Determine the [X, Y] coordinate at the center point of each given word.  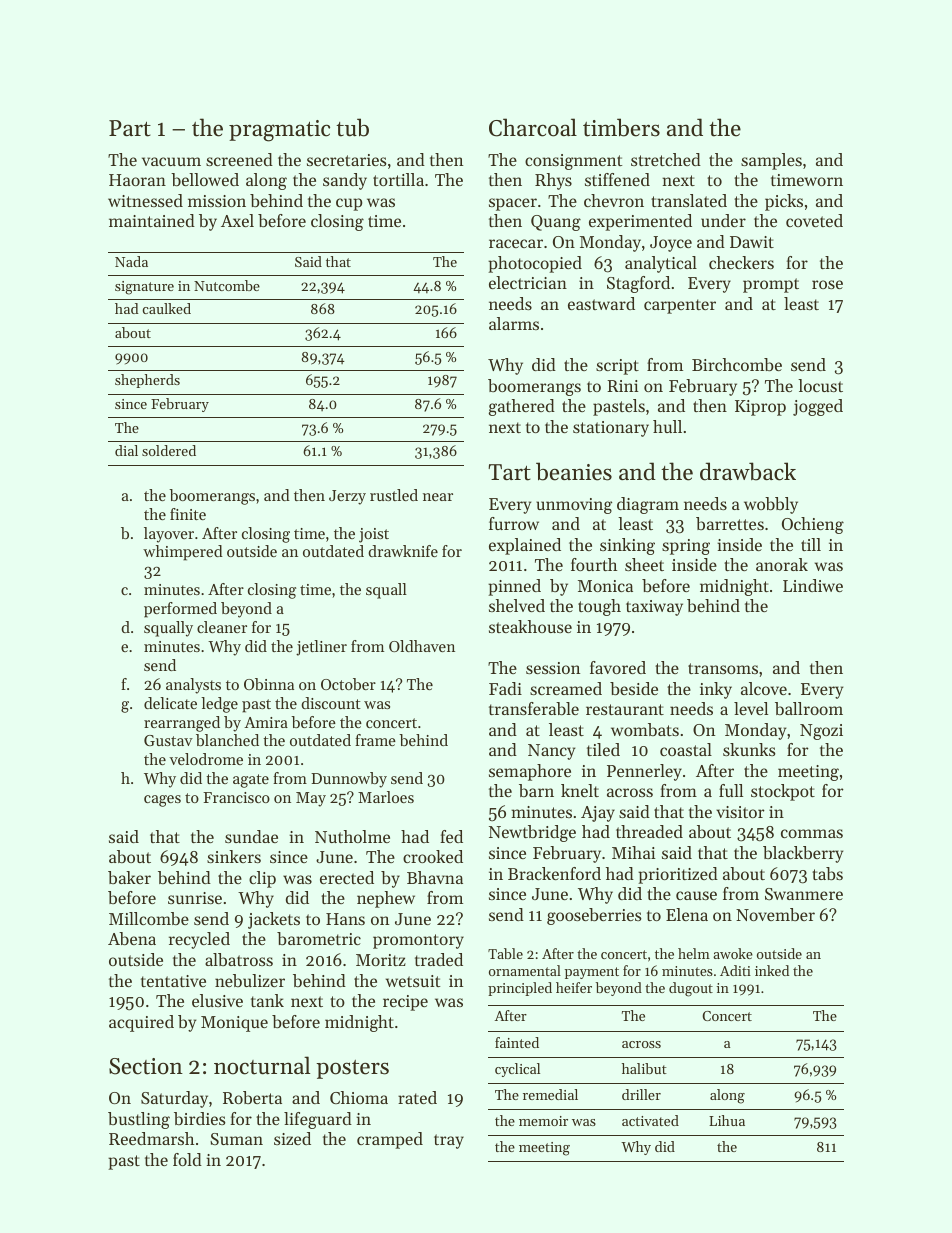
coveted [814, 220]
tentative [173, 981]
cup [349, 204]
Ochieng [813, 525]
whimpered [183, 553]
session [553, 668]
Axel [237, 220]
